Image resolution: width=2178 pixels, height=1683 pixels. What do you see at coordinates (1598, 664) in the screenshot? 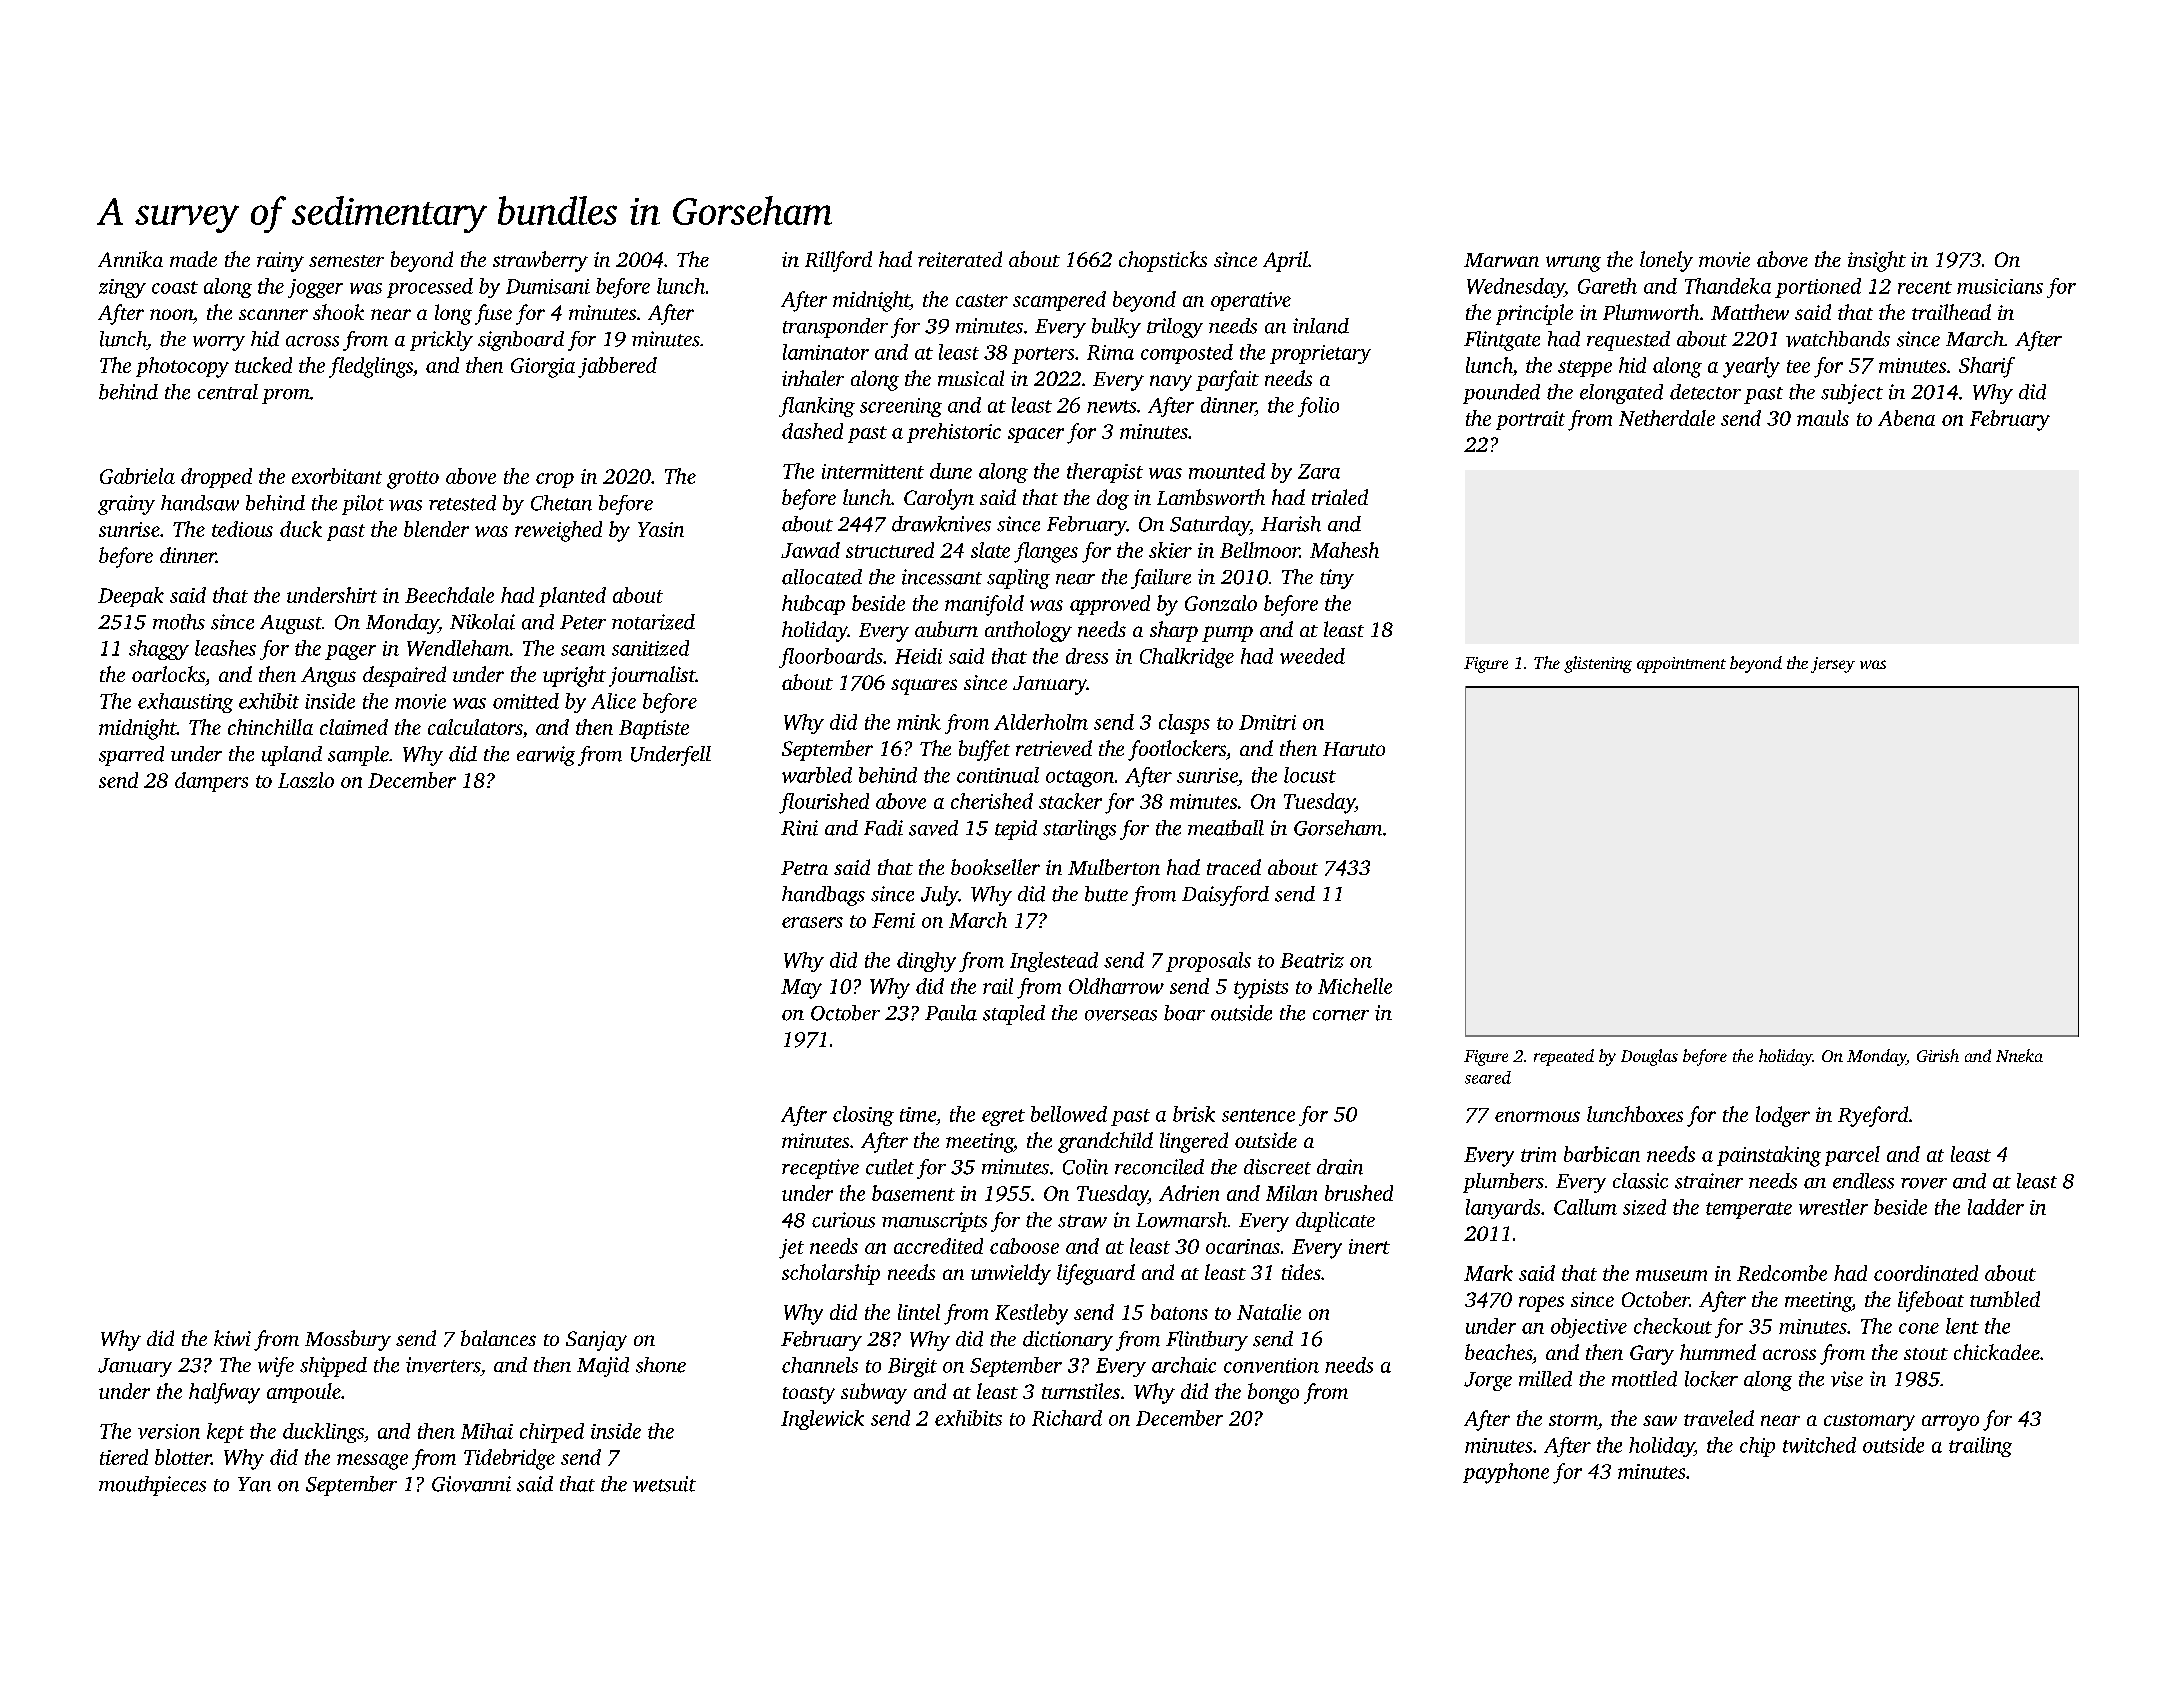
I see `glistening` at bounding box center [1598, 664].
